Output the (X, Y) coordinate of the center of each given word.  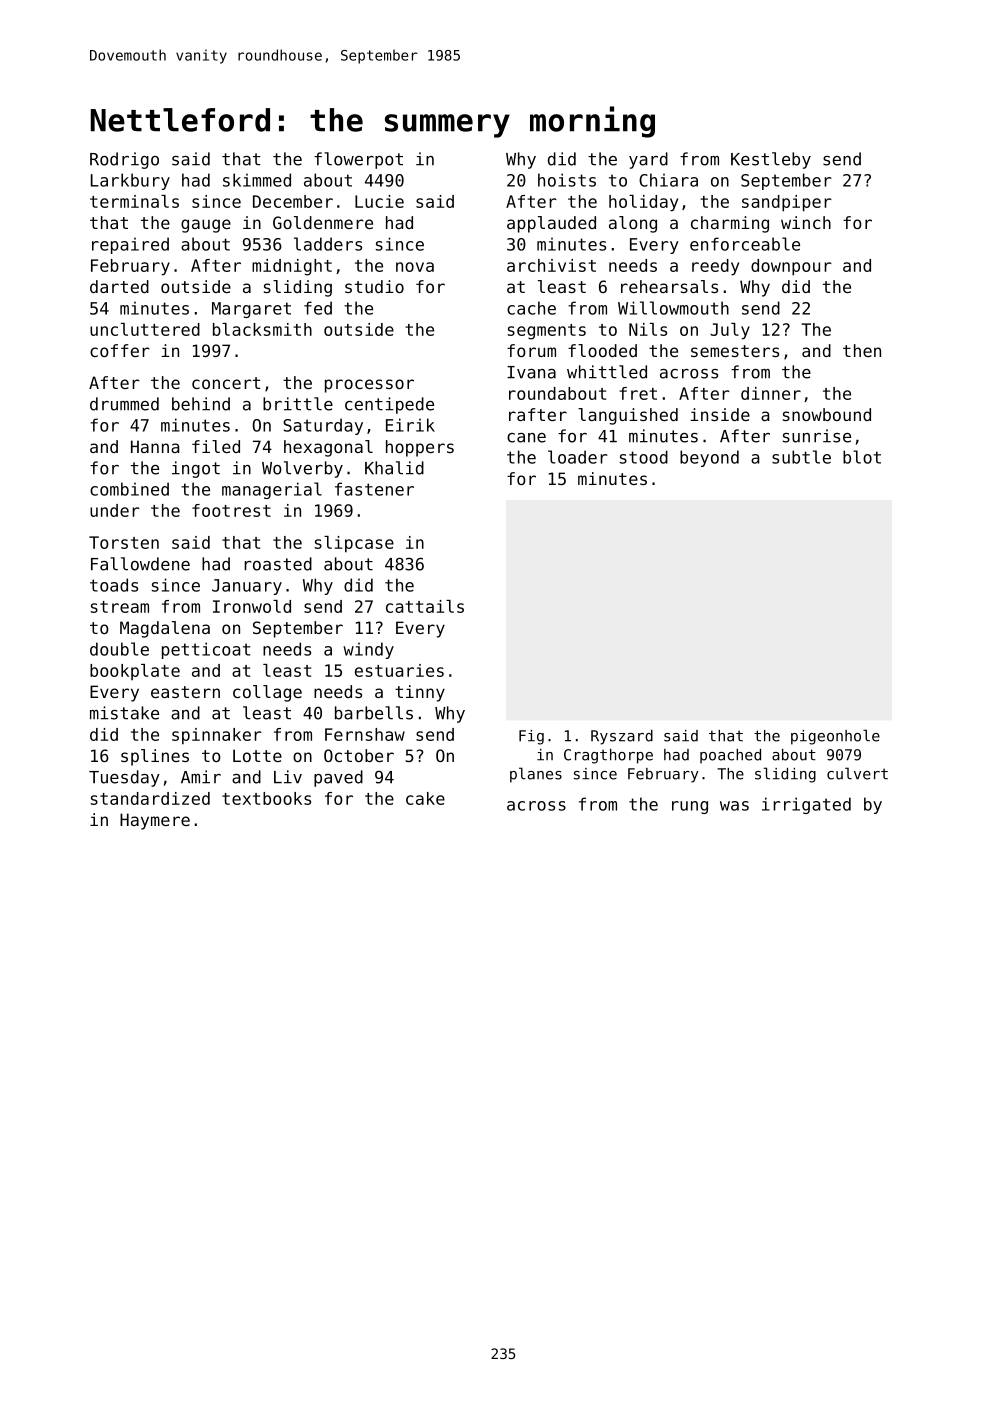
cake (425, 798)
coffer (120, 350)
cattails (425, 606)
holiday (643, 203)
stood (644, 457)
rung (690, 807)
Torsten (124, 542)
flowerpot (358, 160)
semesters (735, 351)
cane (526, 438)
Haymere (155, 821)
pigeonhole (835, 737)
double (119, 649)
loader (578, 457)
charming (730, 224)
